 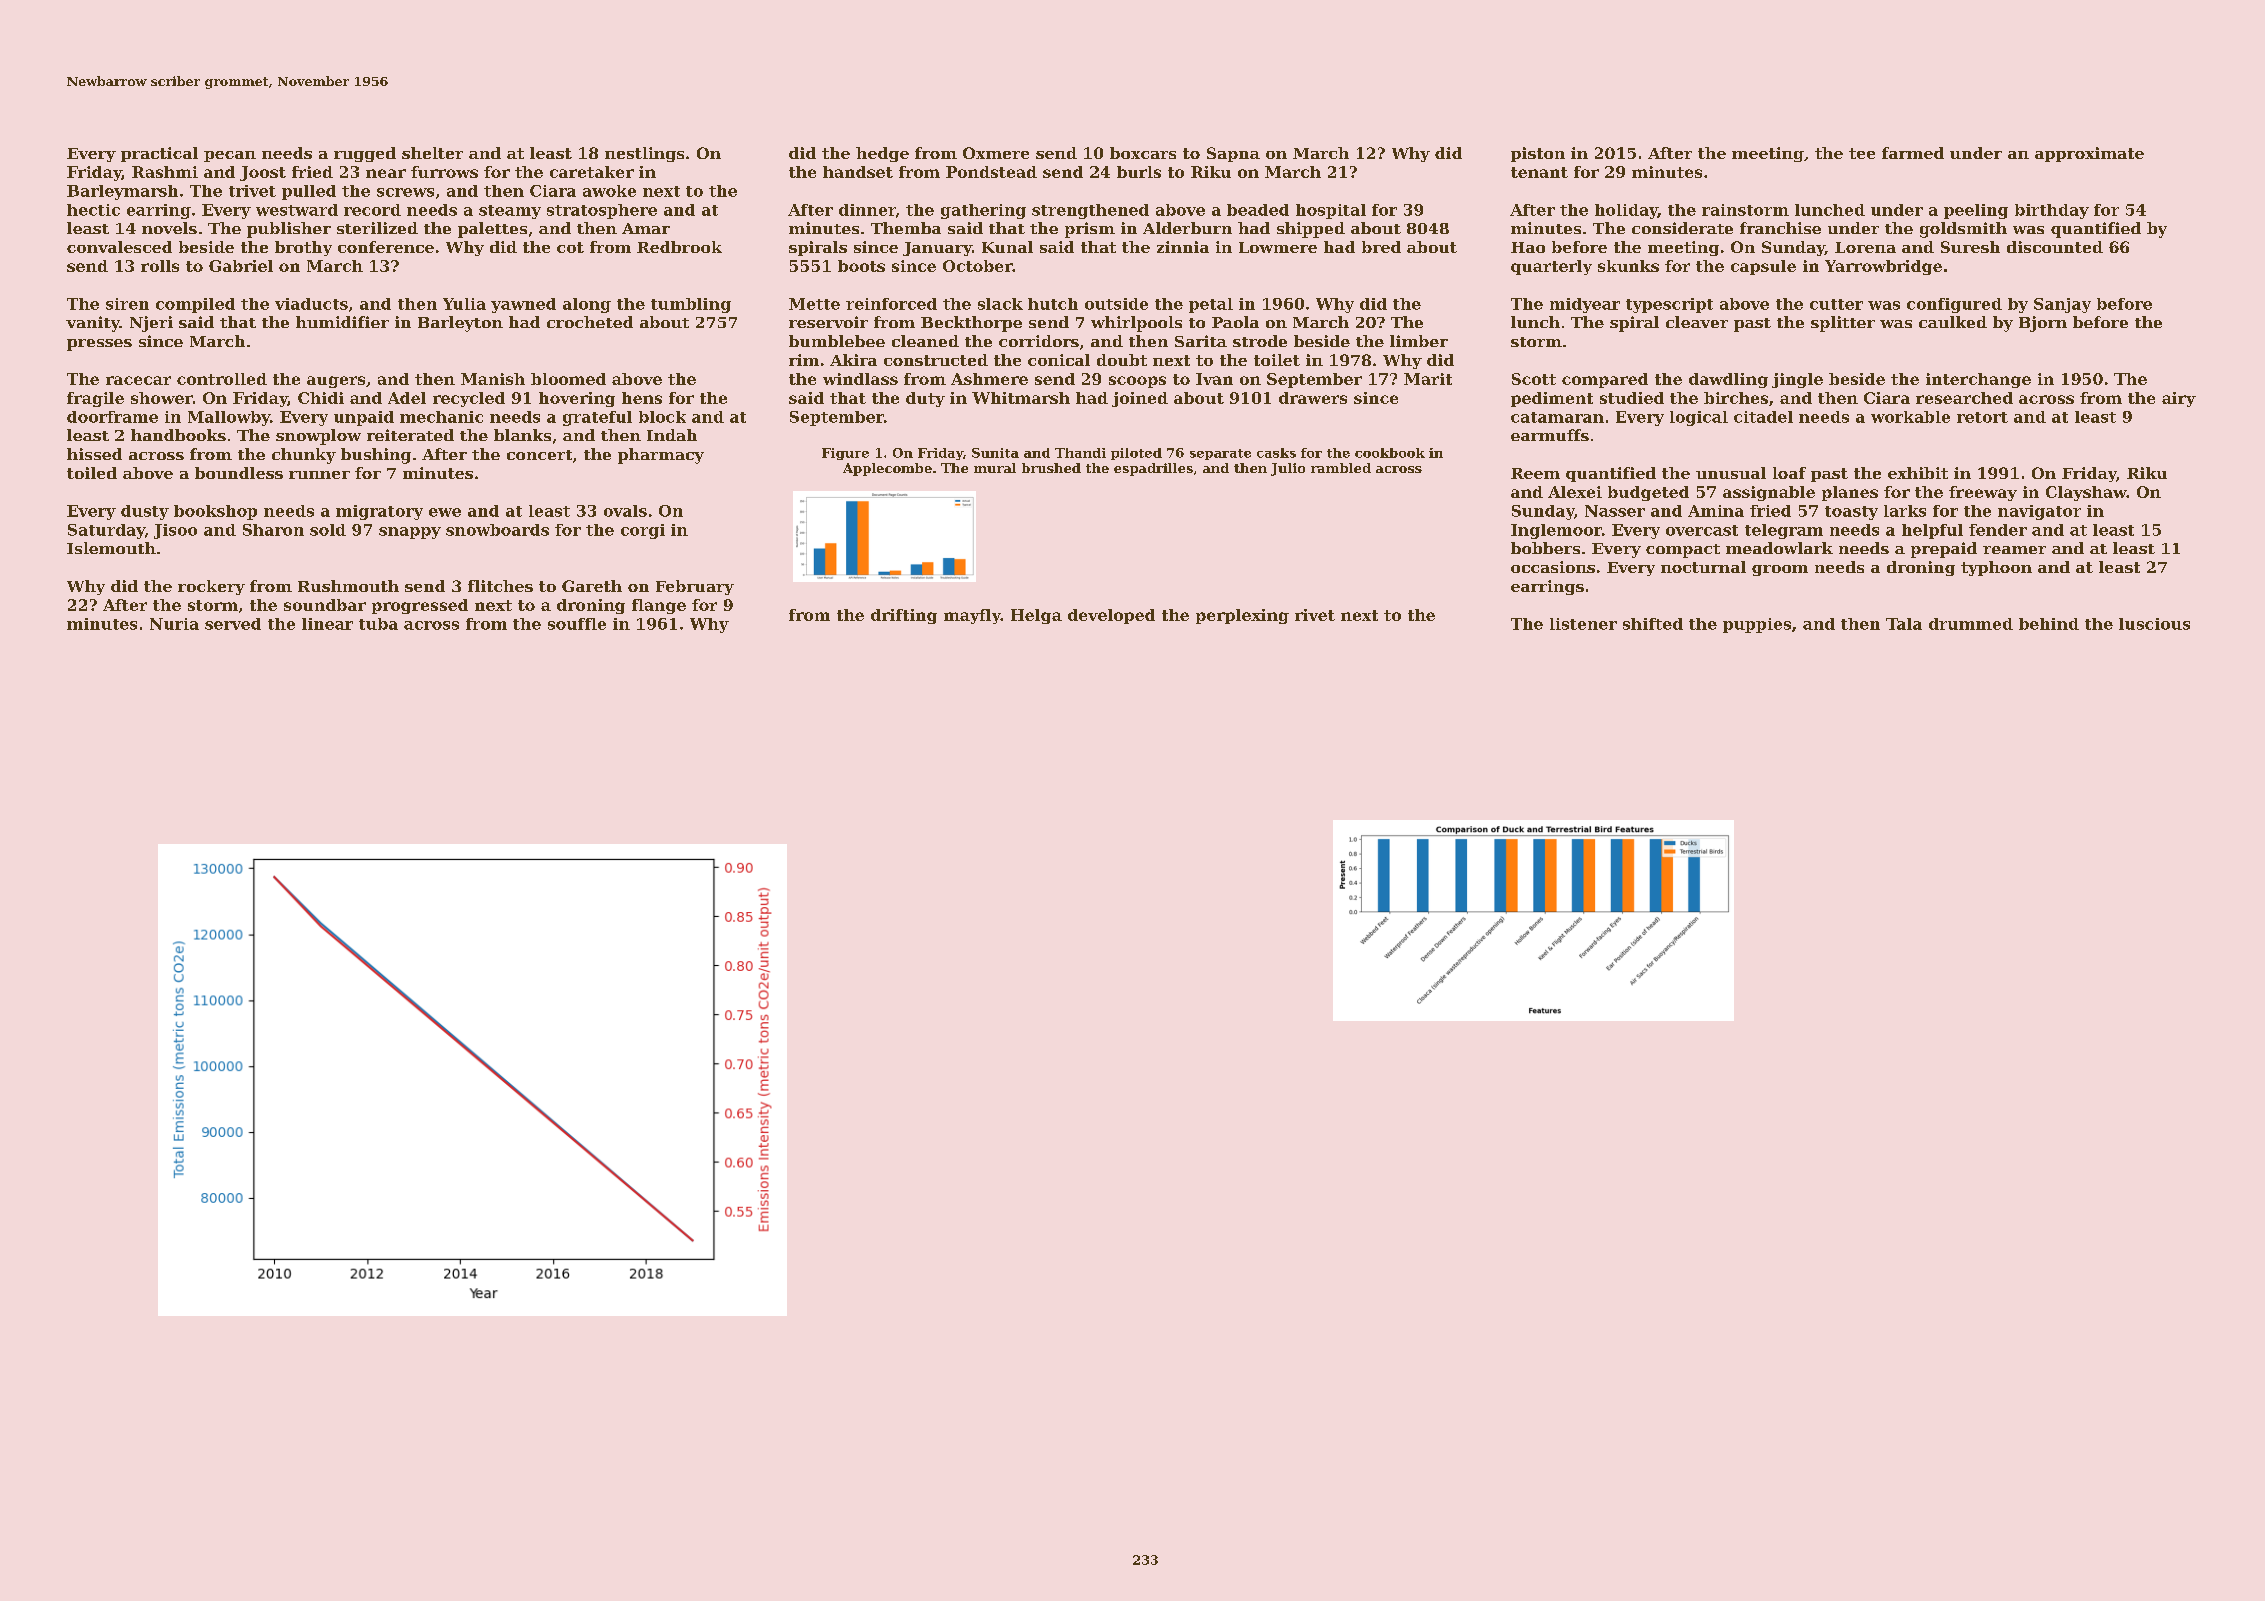 What do you see at coordinates (303, 248) in the page?
I see `brothy` at bounding box center [303, 248].
